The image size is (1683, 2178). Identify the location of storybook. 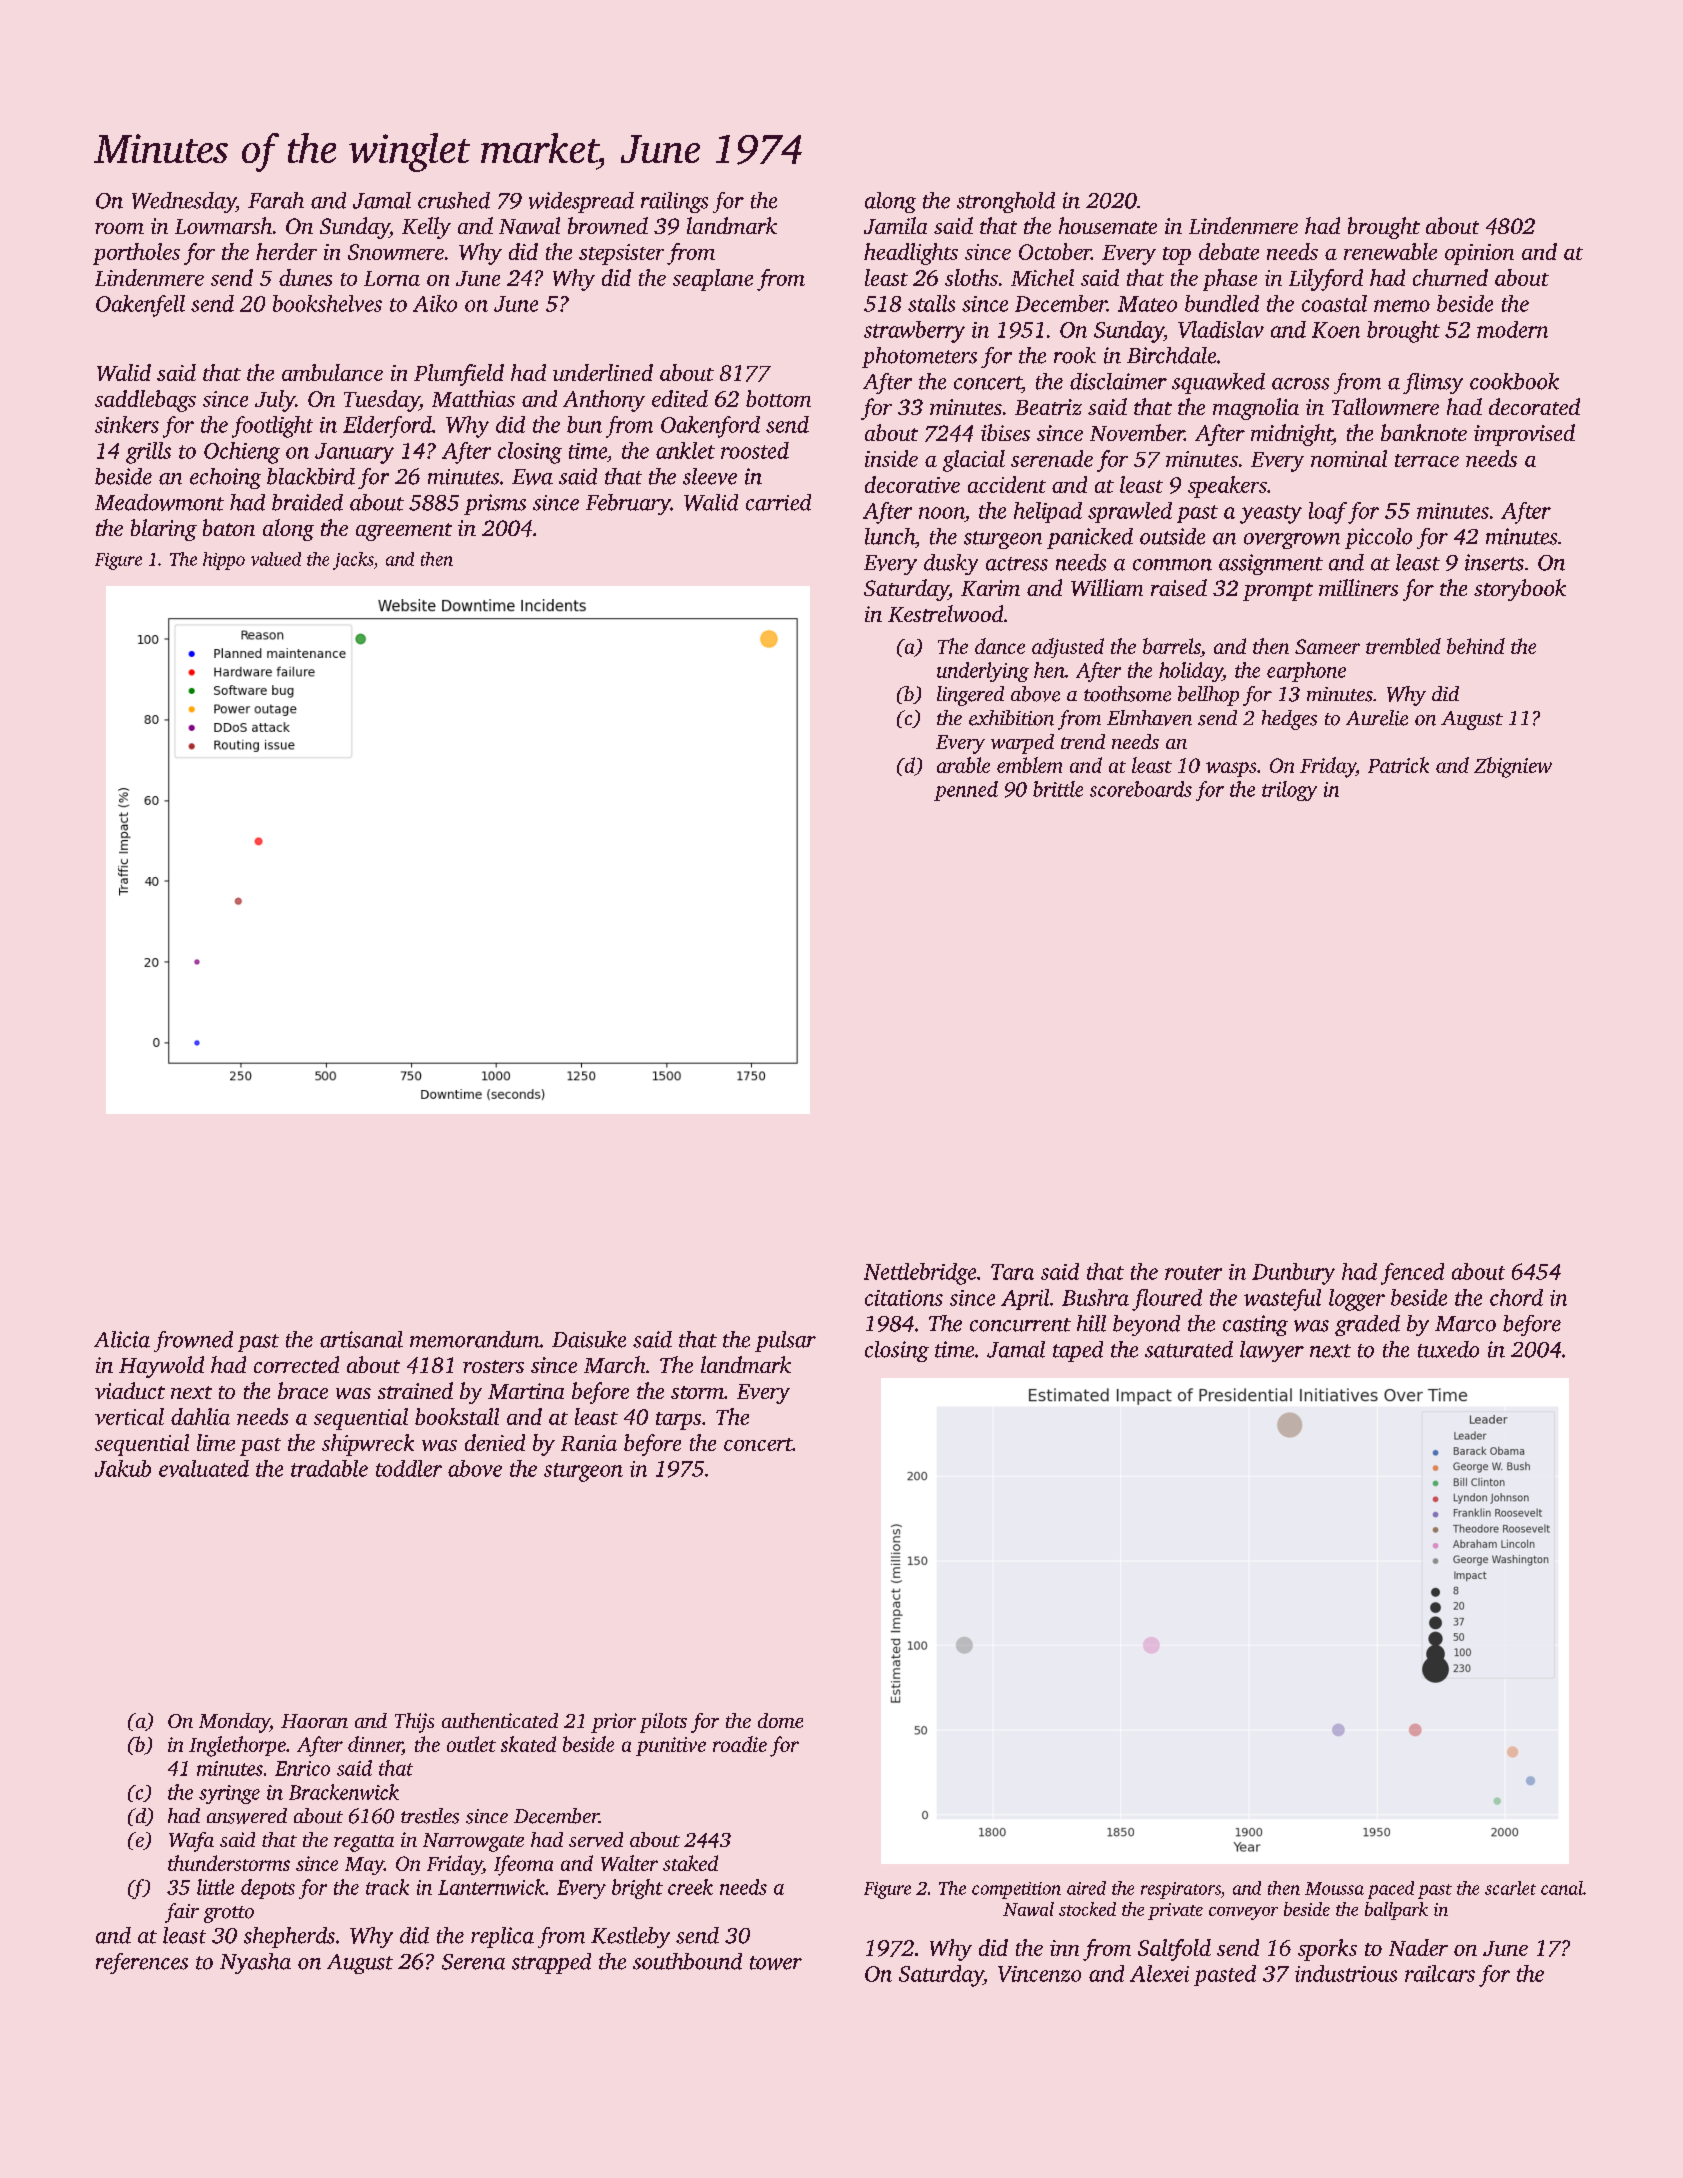
(1520, 590).
